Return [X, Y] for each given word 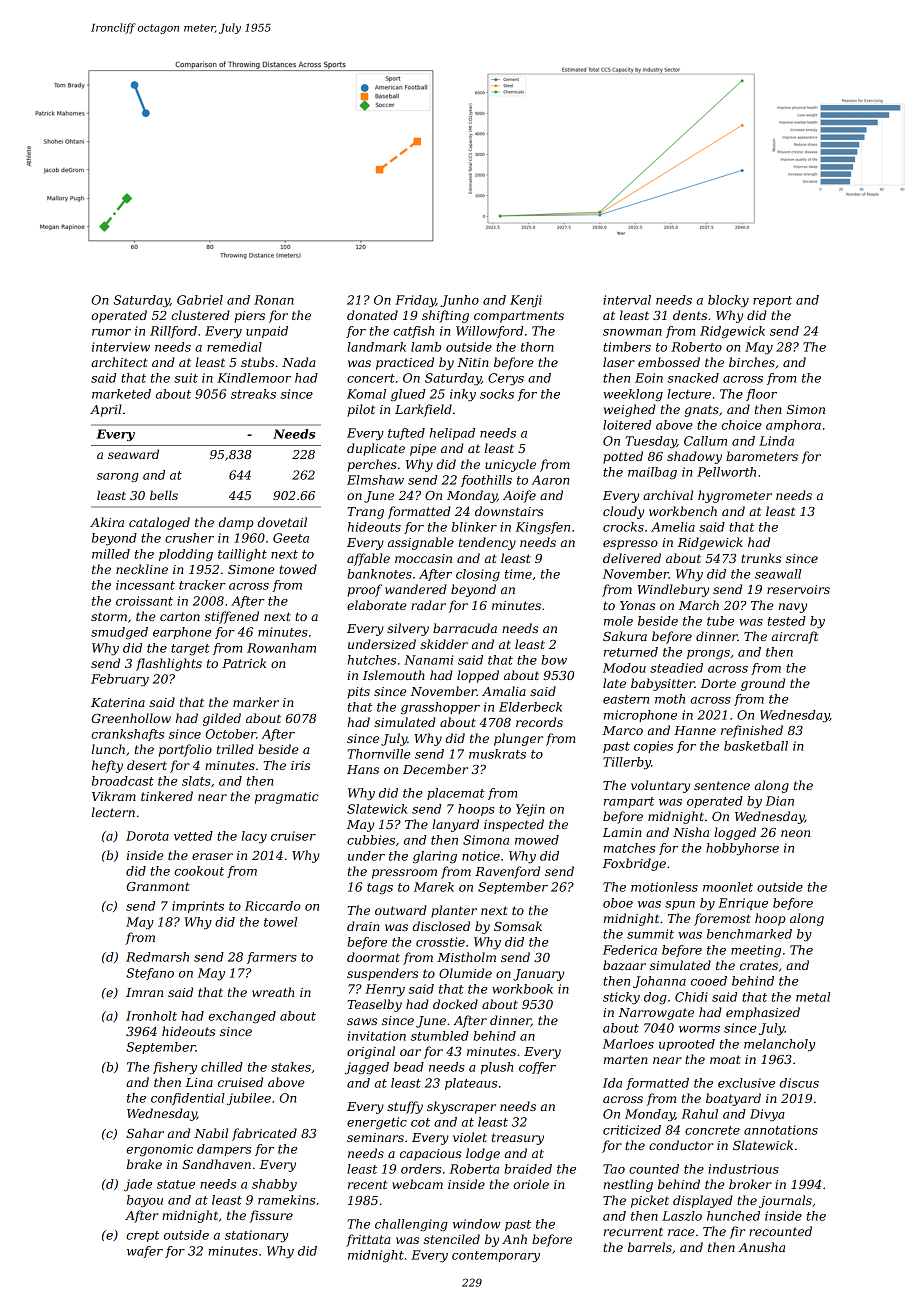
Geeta [291, 538]
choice [741, 425]
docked [455, 1004]
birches [752, 362]
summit [650, 934]
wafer [145, 1252]
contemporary [496, 1257]
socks [497, 394]
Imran [144, 992]
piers [249, 317]
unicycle [510, 465]
